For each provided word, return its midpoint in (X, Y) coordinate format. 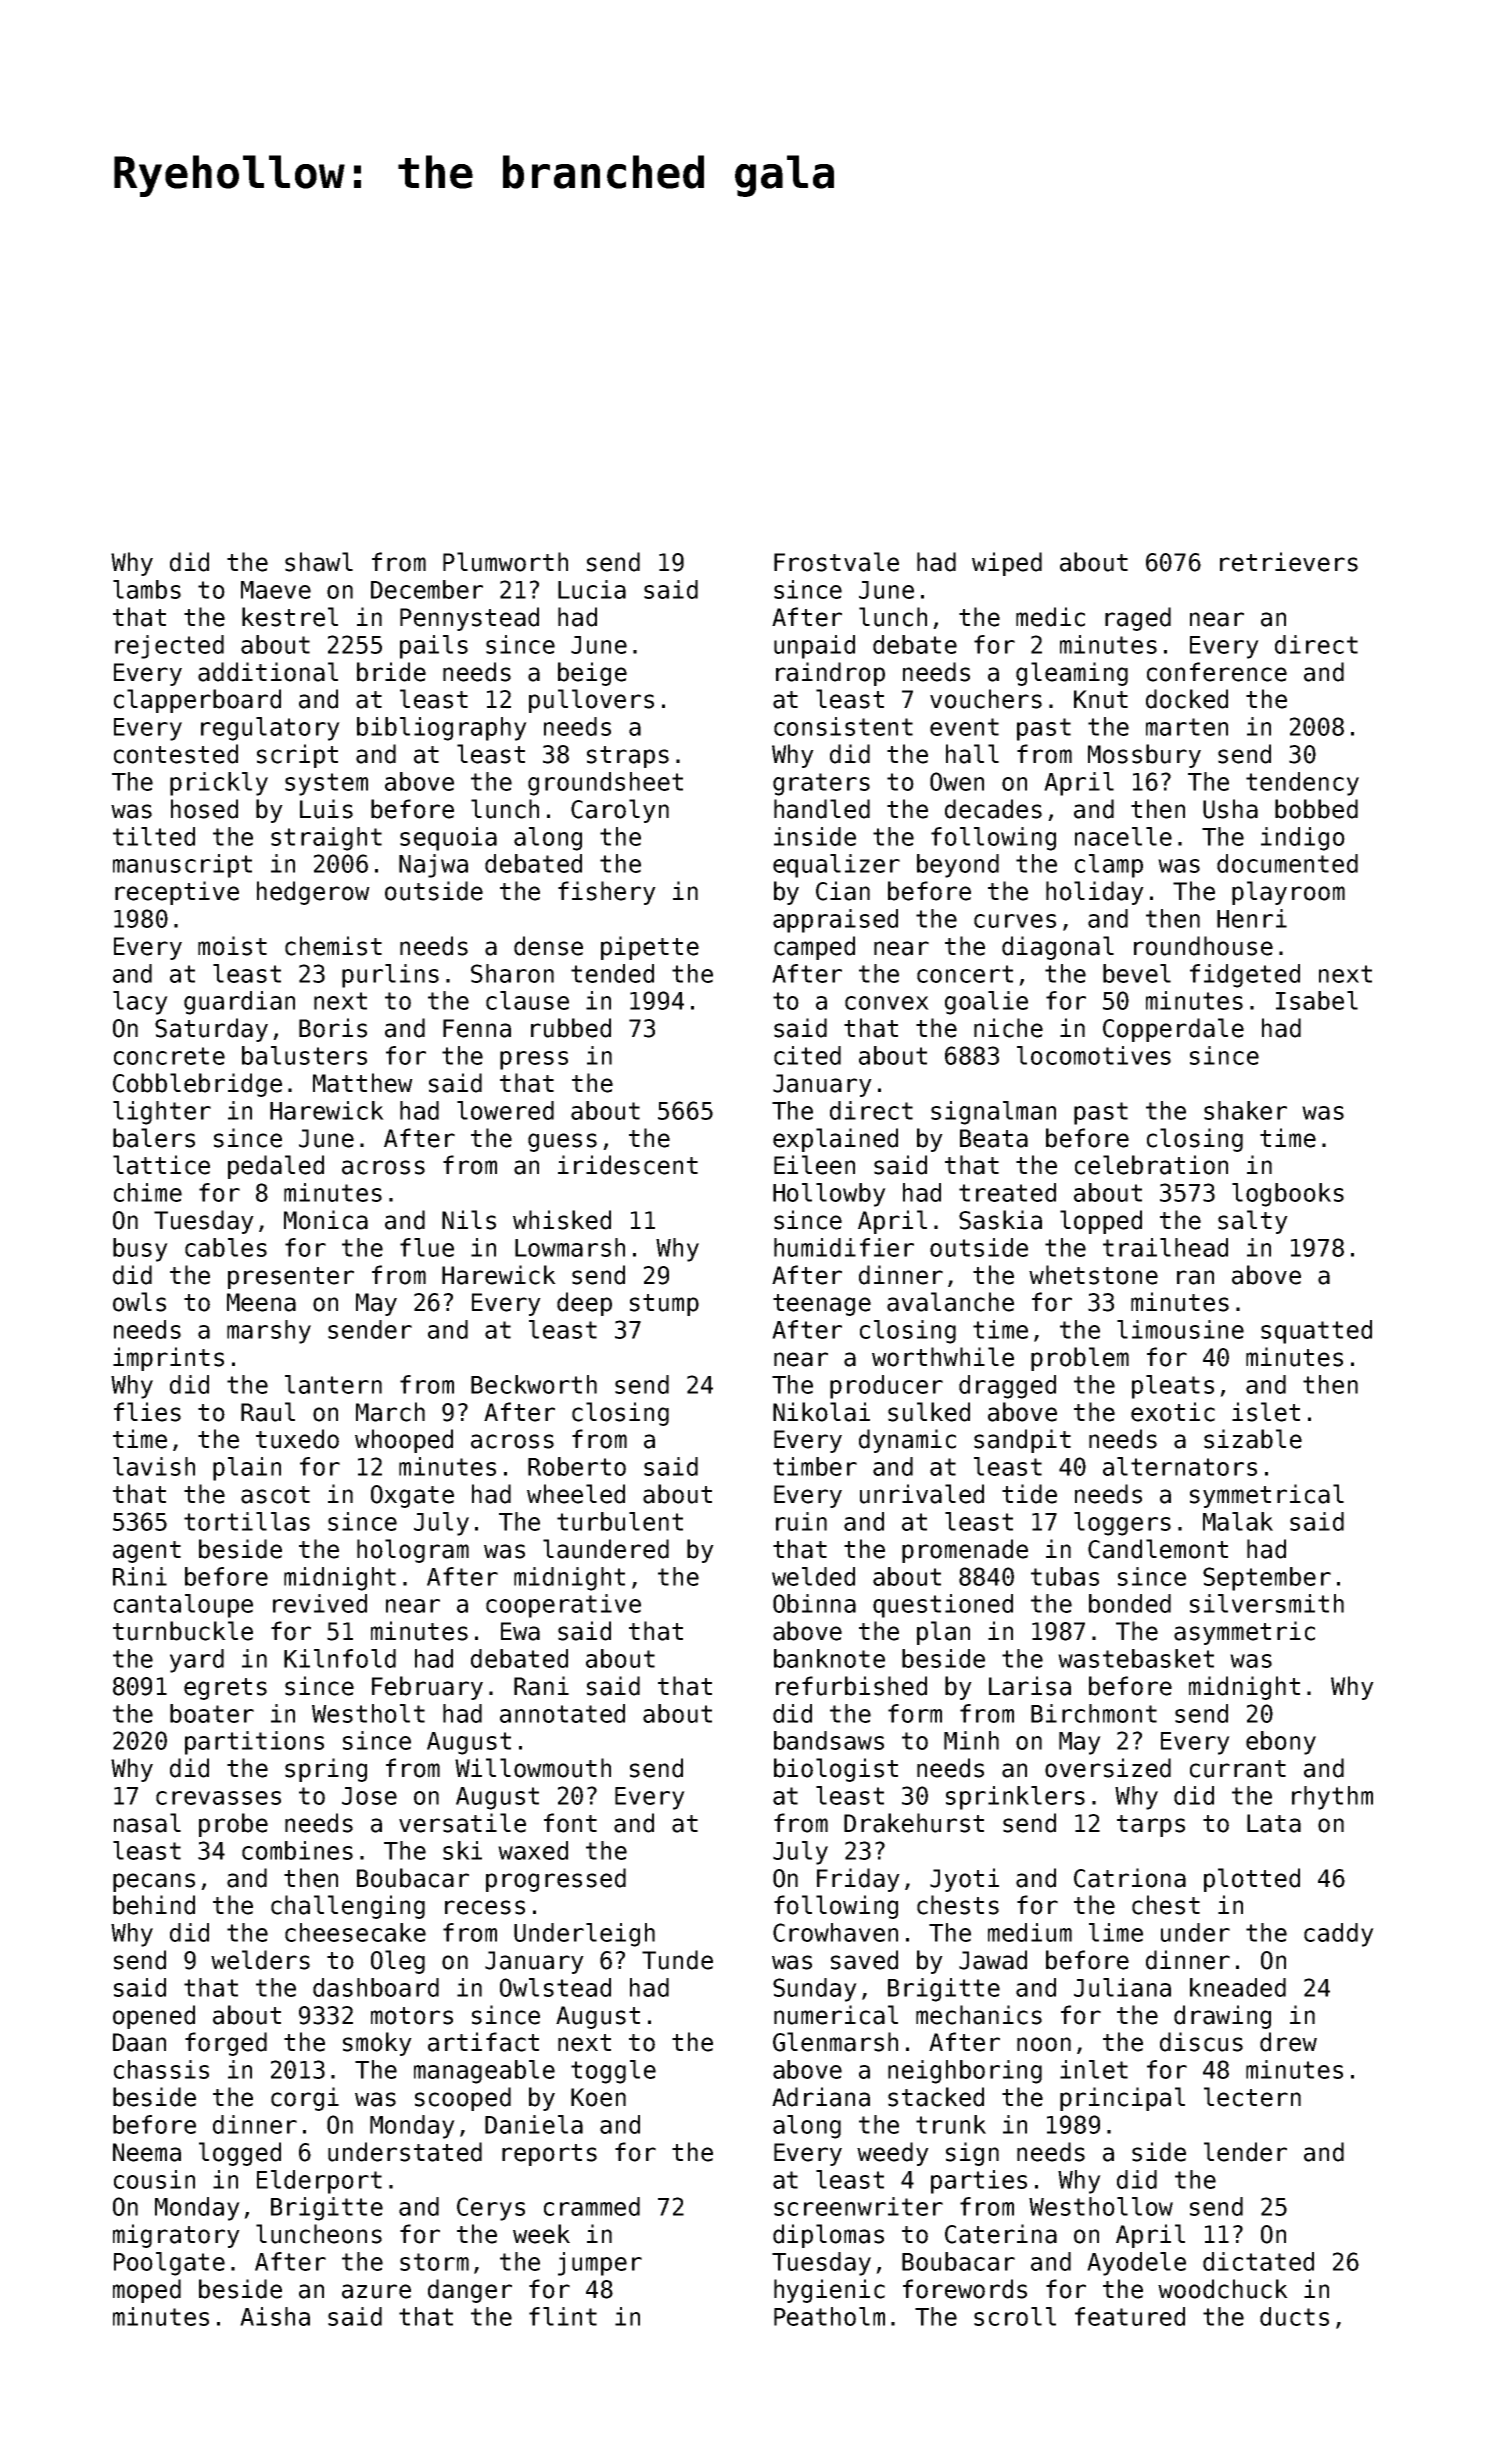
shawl (319, 562)
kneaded (1238, 1987)
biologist (836, 1770)
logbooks (1288, 1195)
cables (226, 1247)
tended (612, 973)
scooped (463, 2099)
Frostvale (836, 562)
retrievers (1289, 562)
